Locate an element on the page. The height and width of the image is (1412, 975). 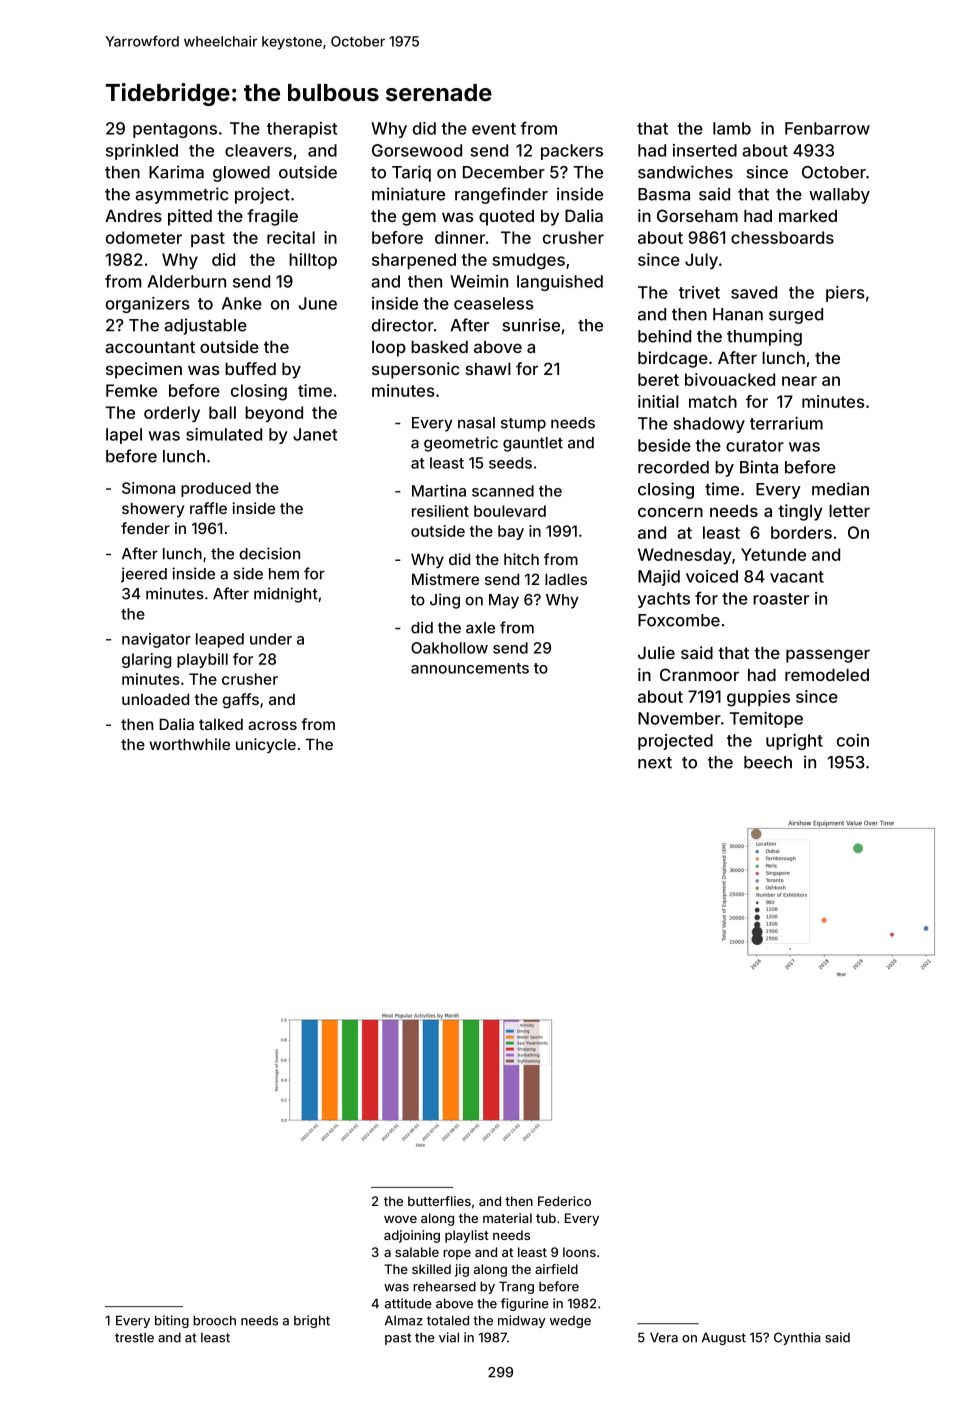
pentagons is located at coordinates (175, 130).
